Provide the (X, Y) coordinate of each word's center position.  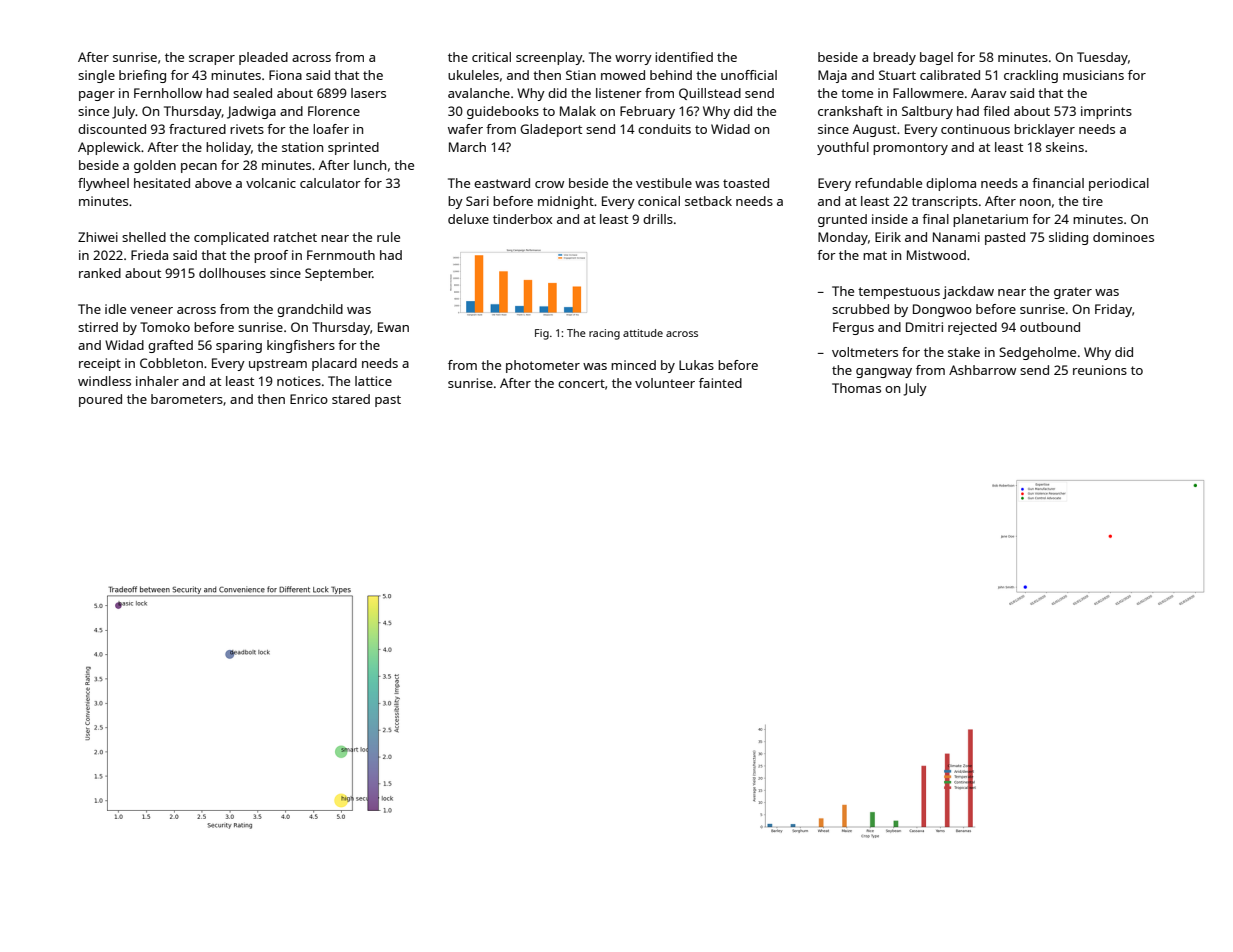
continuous (975, 129)
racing (604, 334)
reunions (1100, 370)
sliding (1068, 238)
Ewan (393, 327)
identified (684, 57)
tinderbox (522, 219)
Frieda (149, 255)
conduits (664, 129)
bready (894, 58)
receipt (100, 364)
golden (155, 166)
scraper (212, 60)
